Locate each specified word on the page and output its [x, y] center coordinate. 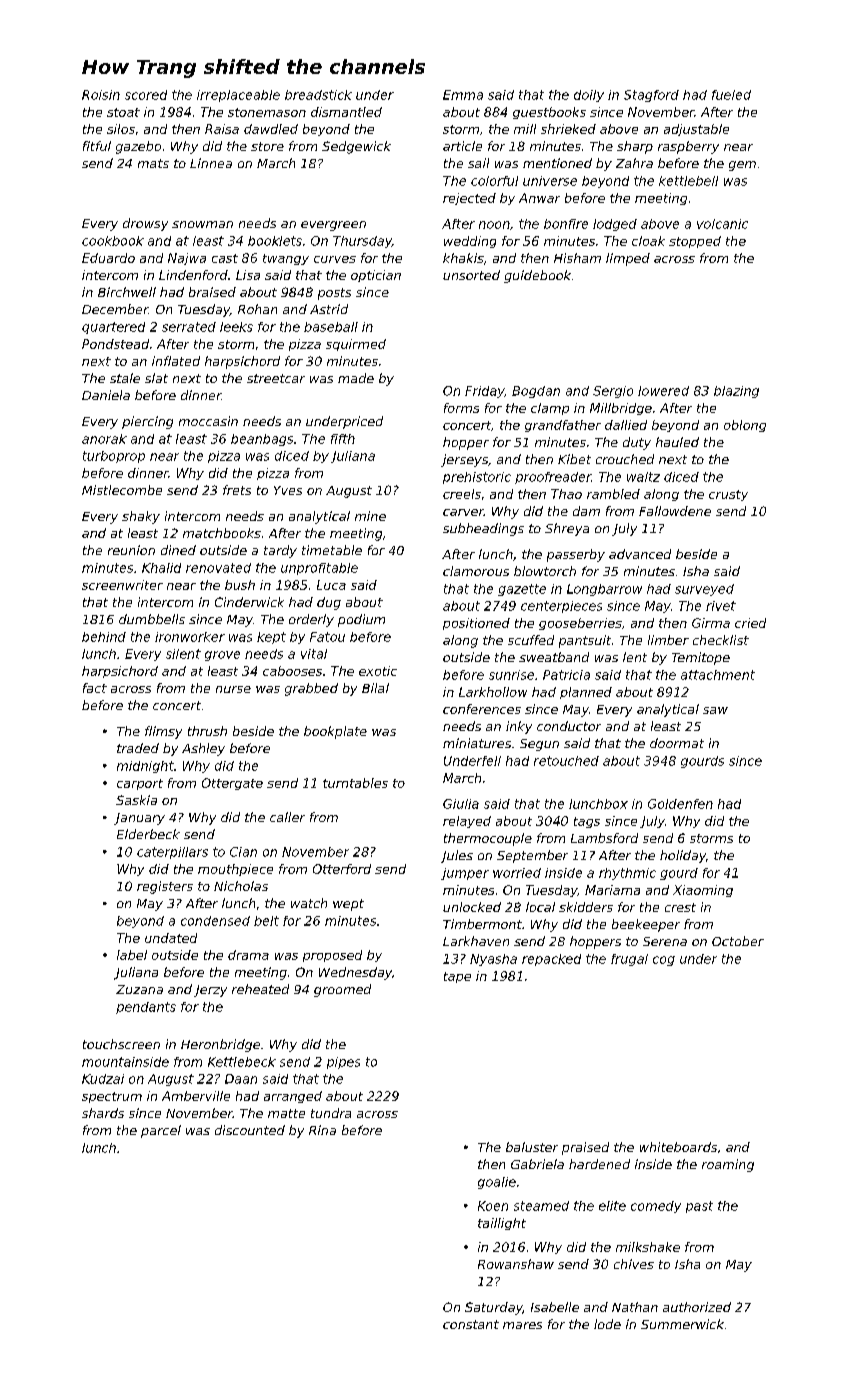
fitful [97, 146]
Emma [463, 95]
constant [471, 1324]
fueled [731, 95]
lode [607, 1324]
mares [522, 1325]
